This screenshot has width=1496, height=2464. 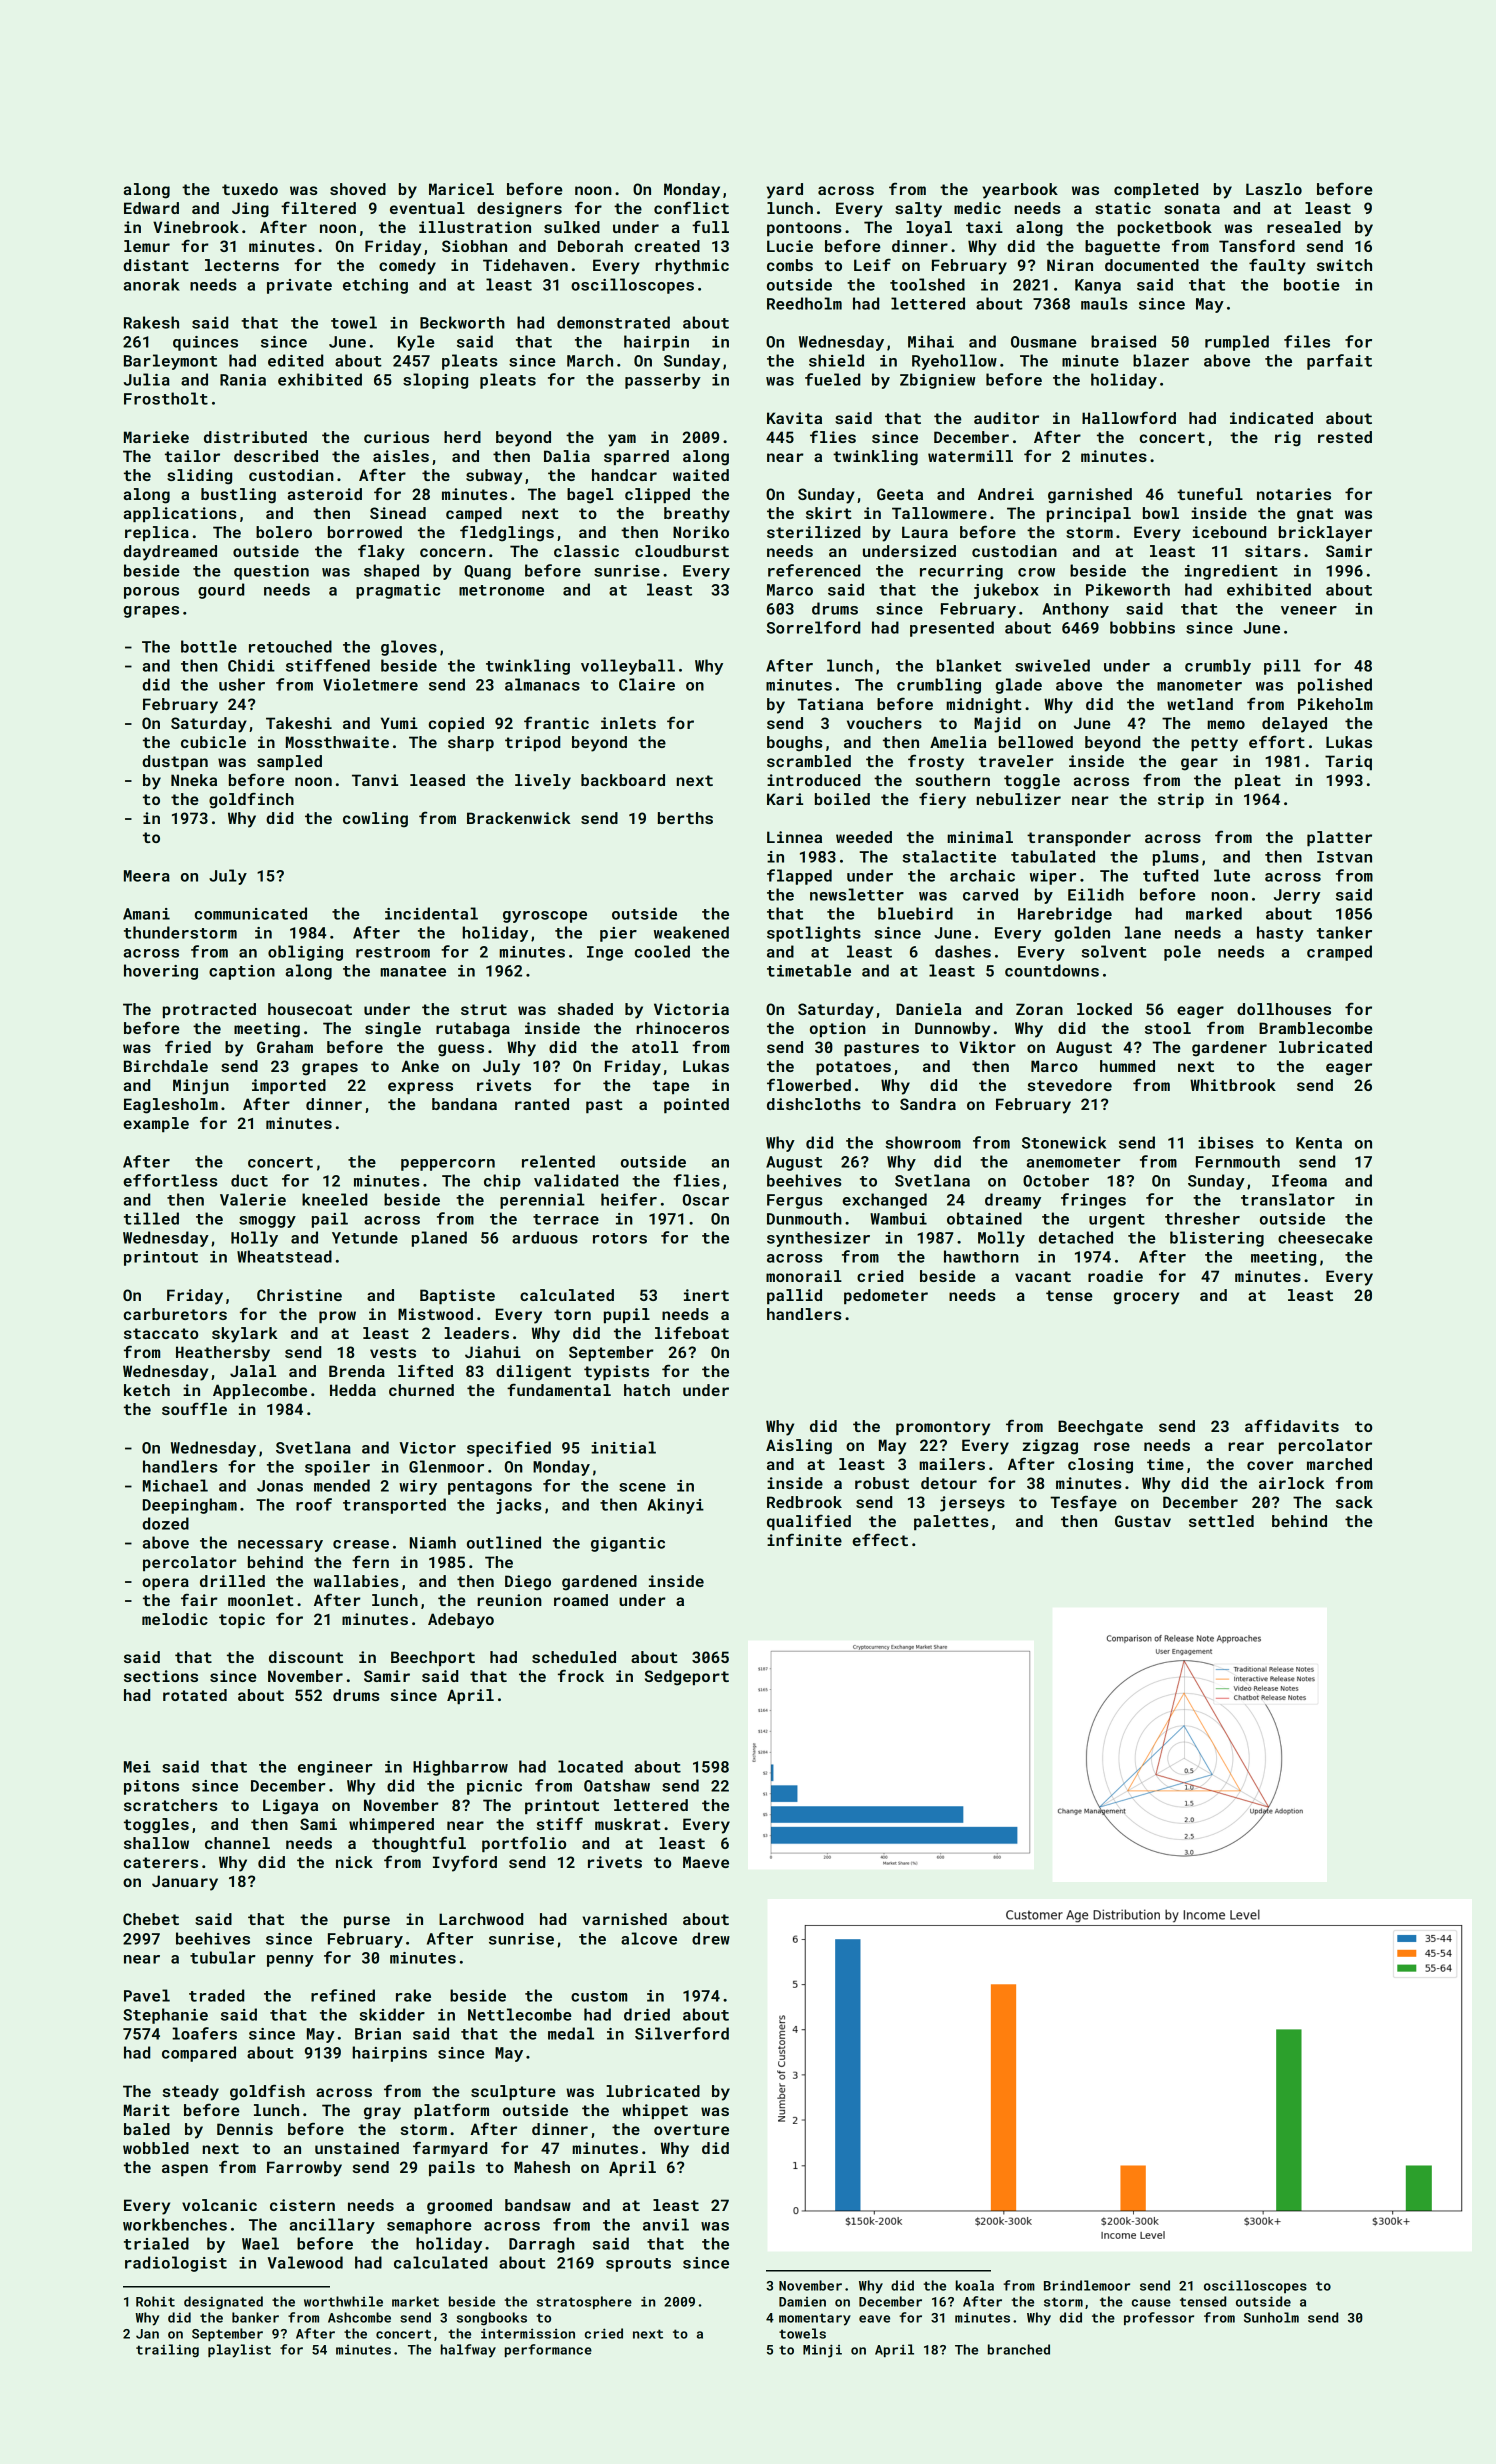 What do you see at coordinates (928, 1104) in the screenshot?
I see `Sandra` at bounding box center [928, 1104].
